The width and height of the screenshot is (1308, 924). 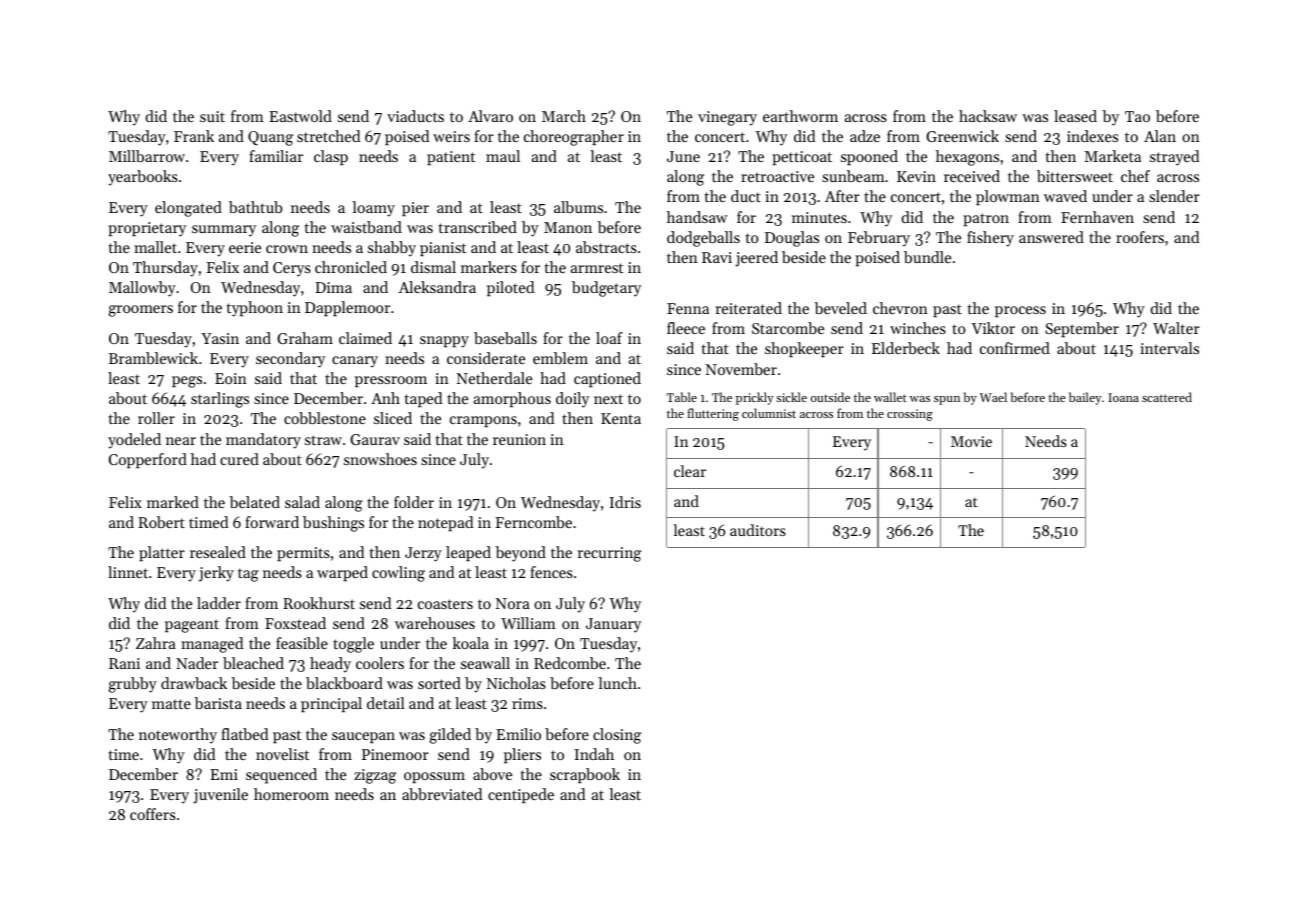 I want to click on Wael, so click(x=993, y=397).
